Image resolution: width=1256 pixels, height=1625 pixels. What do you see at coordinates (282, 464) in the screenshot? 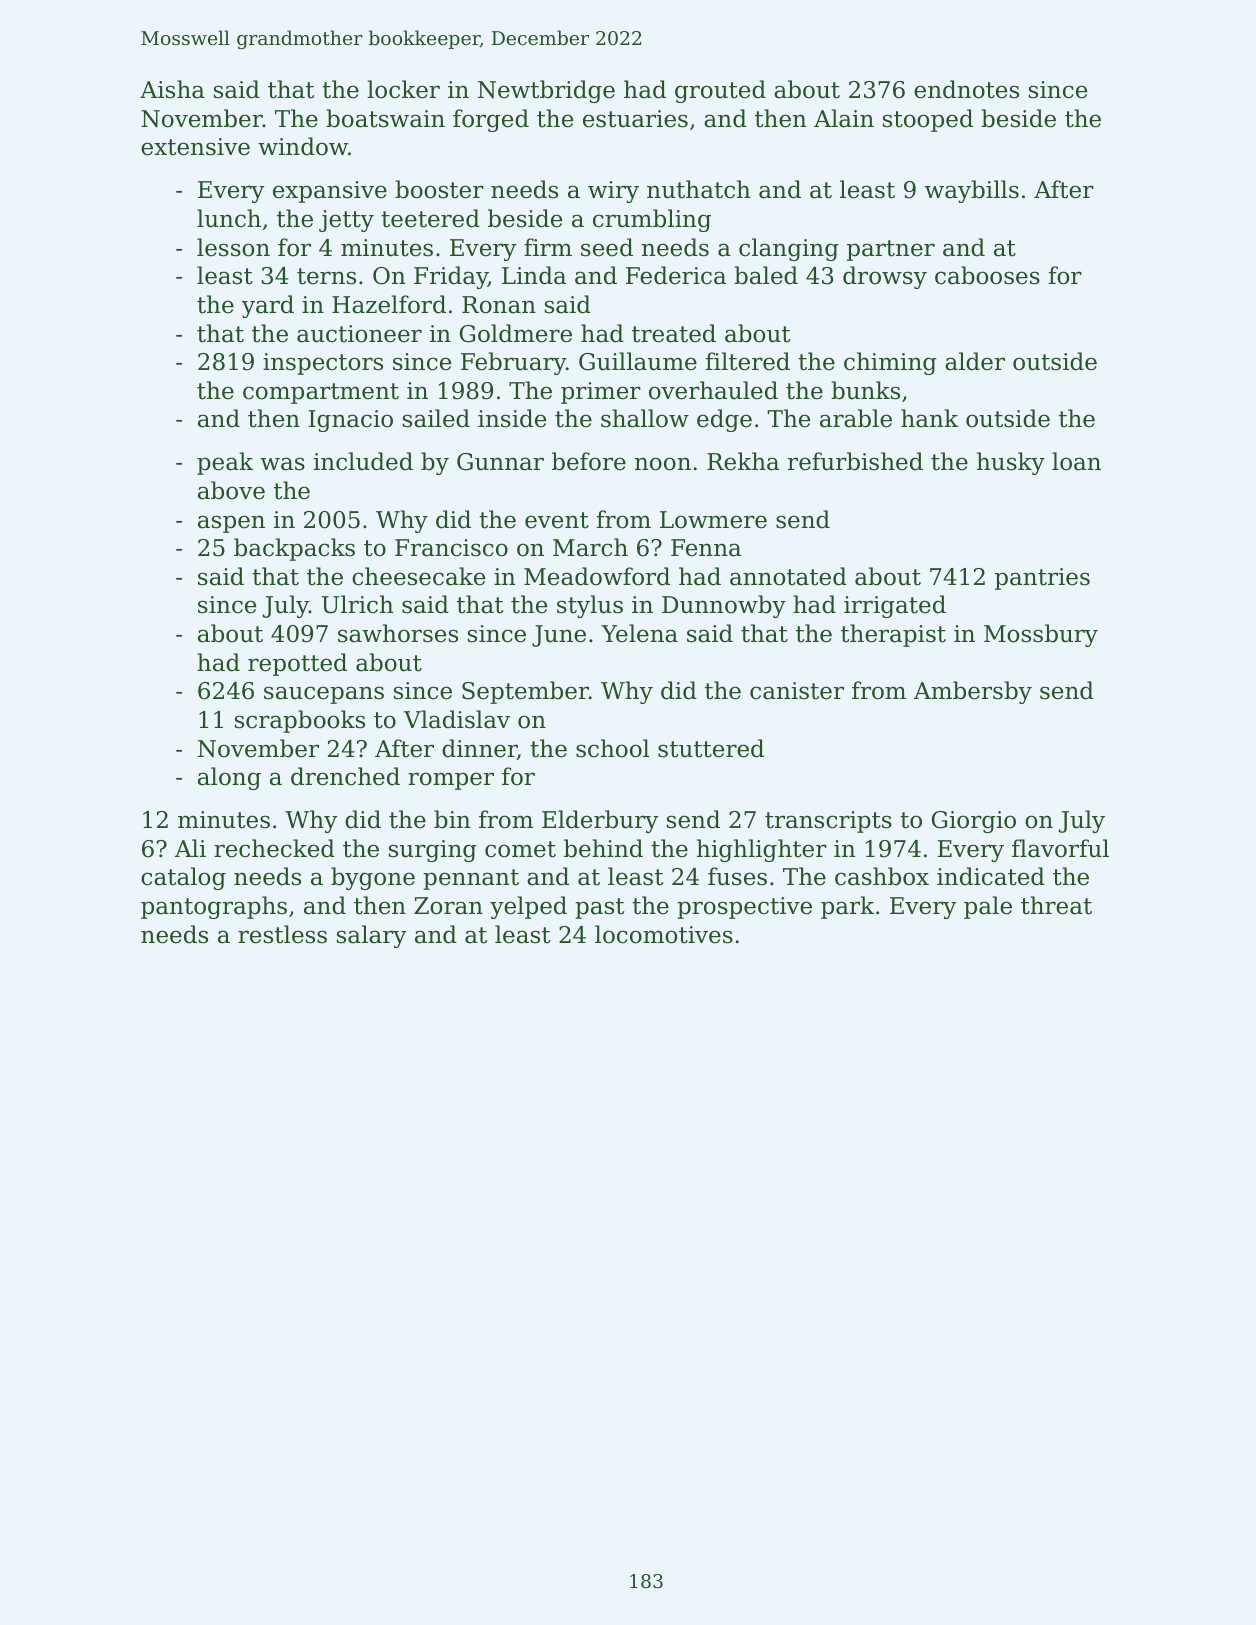
I see `was` at bounding box center [282, 464].
